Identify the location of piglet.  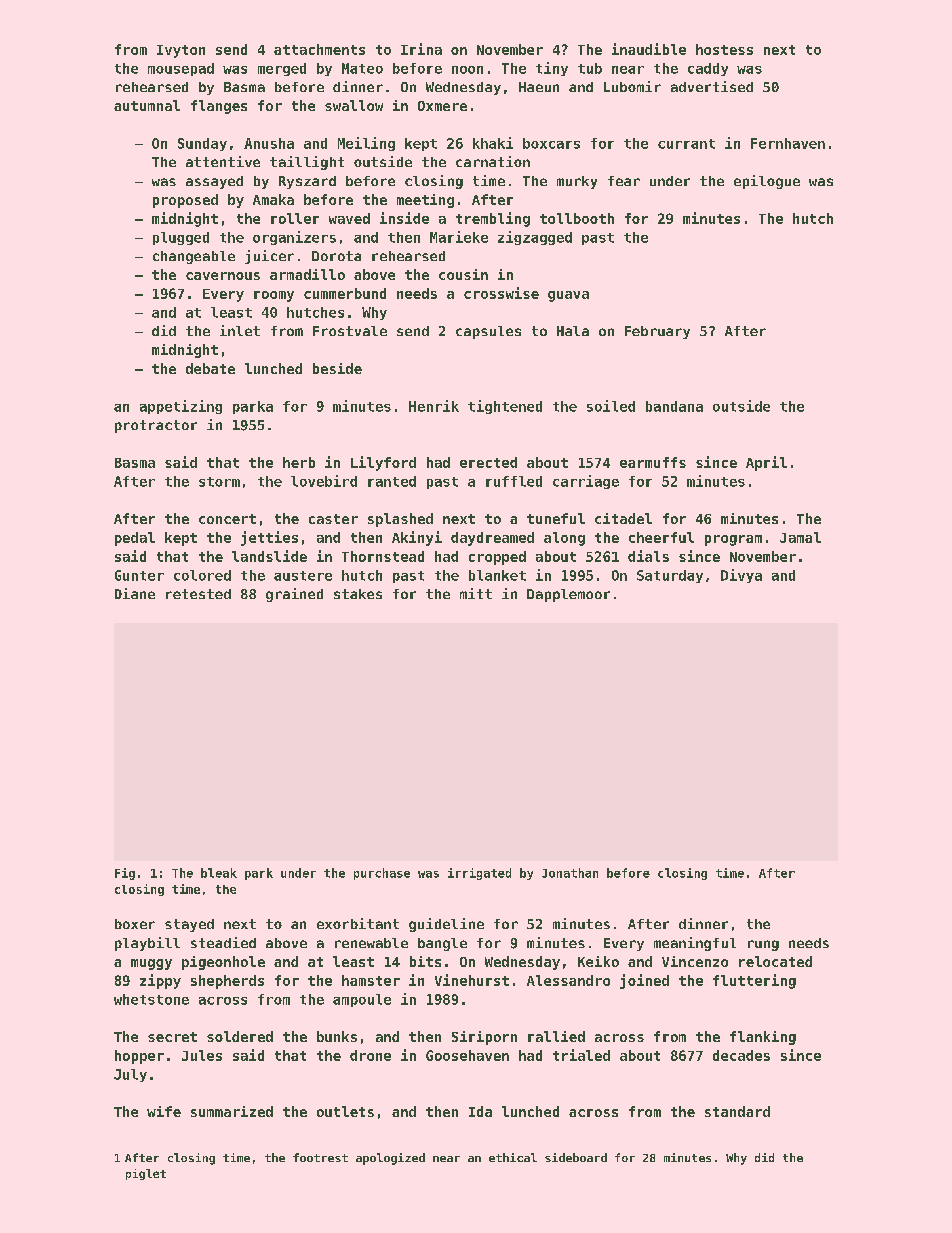
(146, 1174).
